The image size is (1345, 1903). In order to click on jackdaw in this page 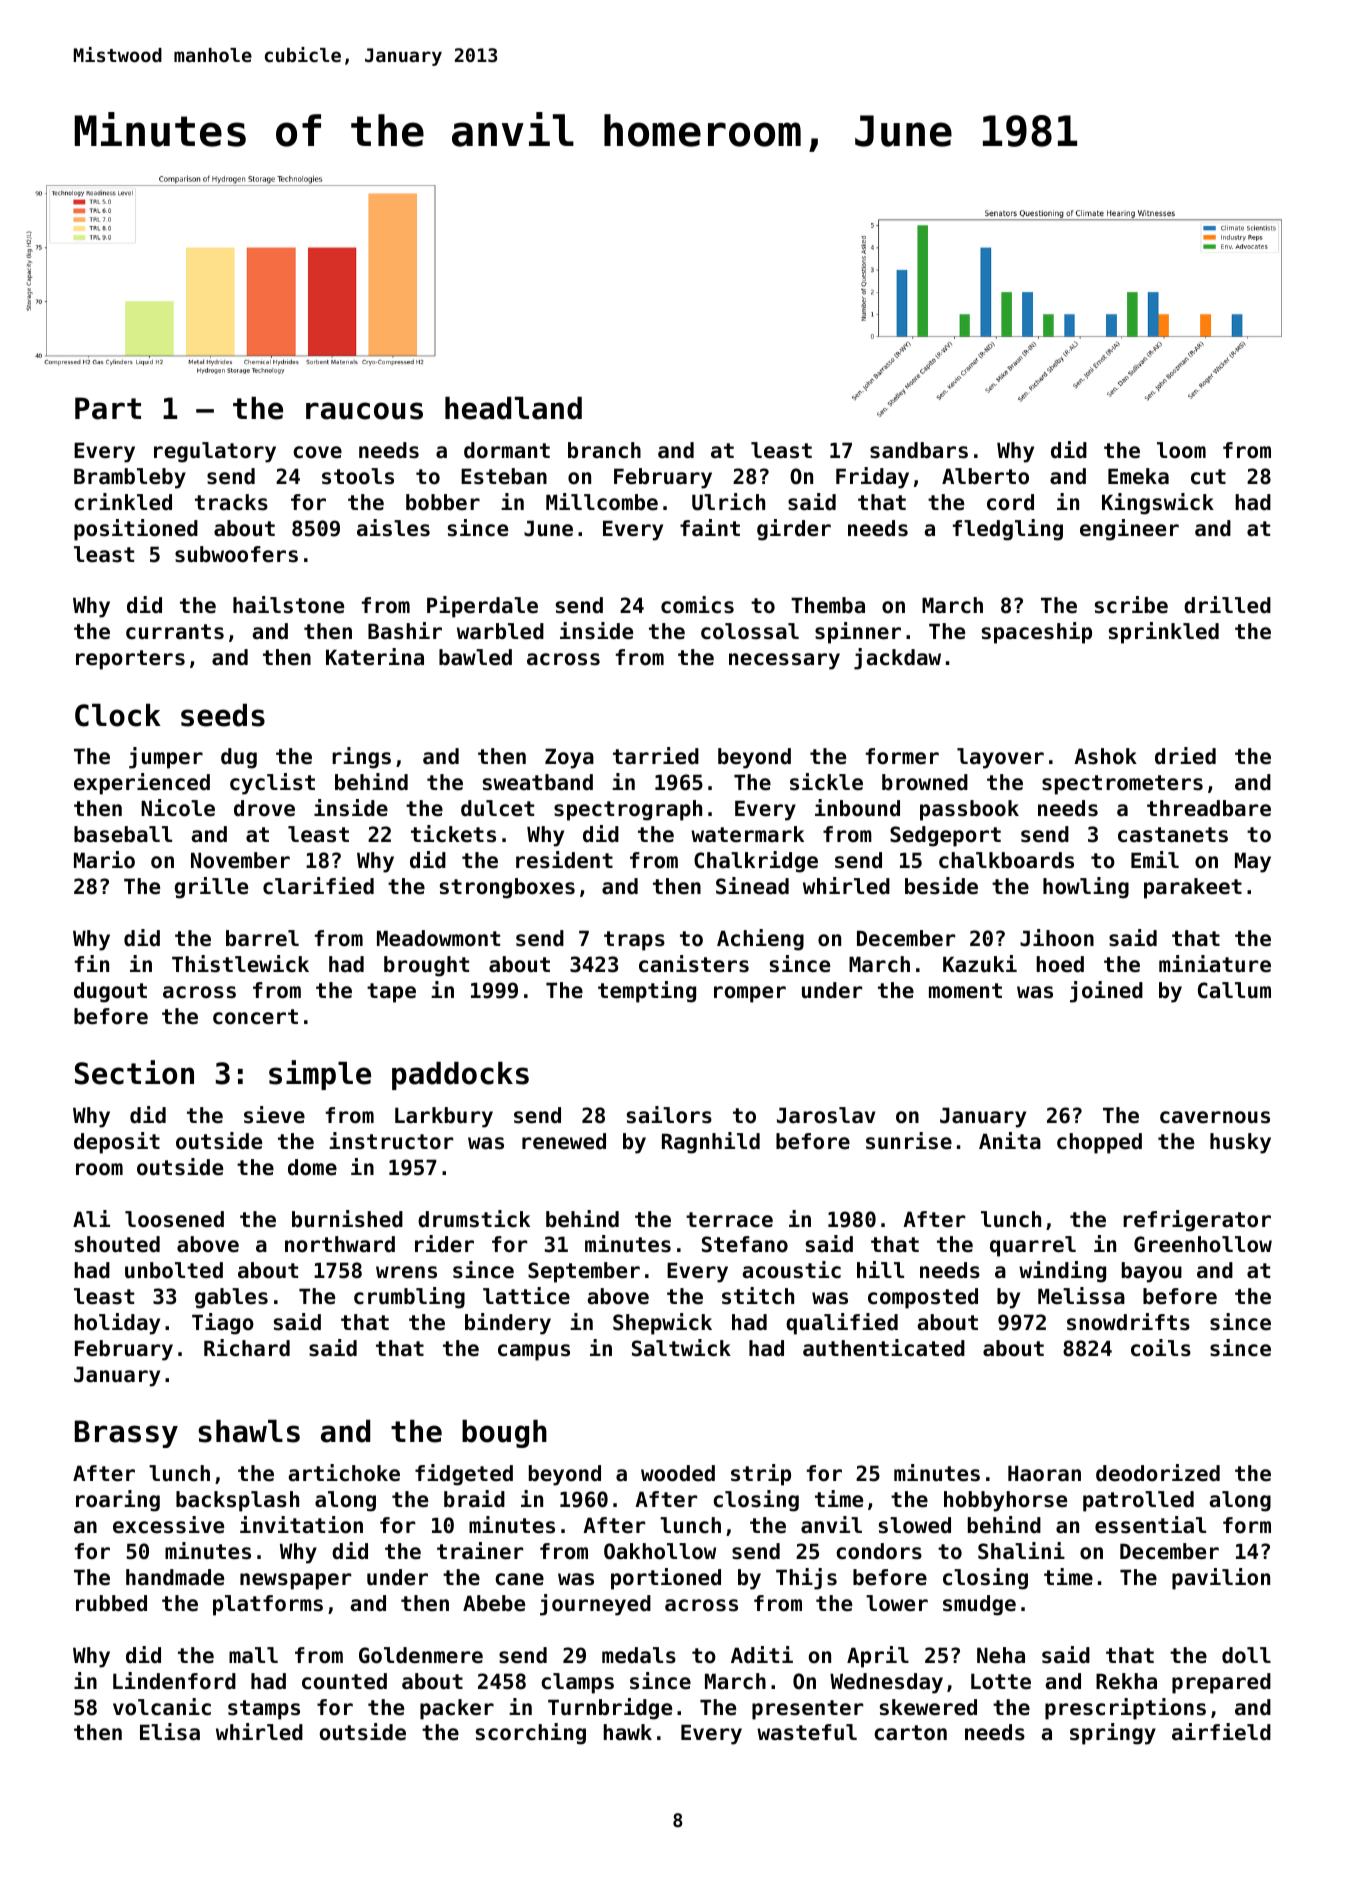, I will do `click(897, 659)`.
